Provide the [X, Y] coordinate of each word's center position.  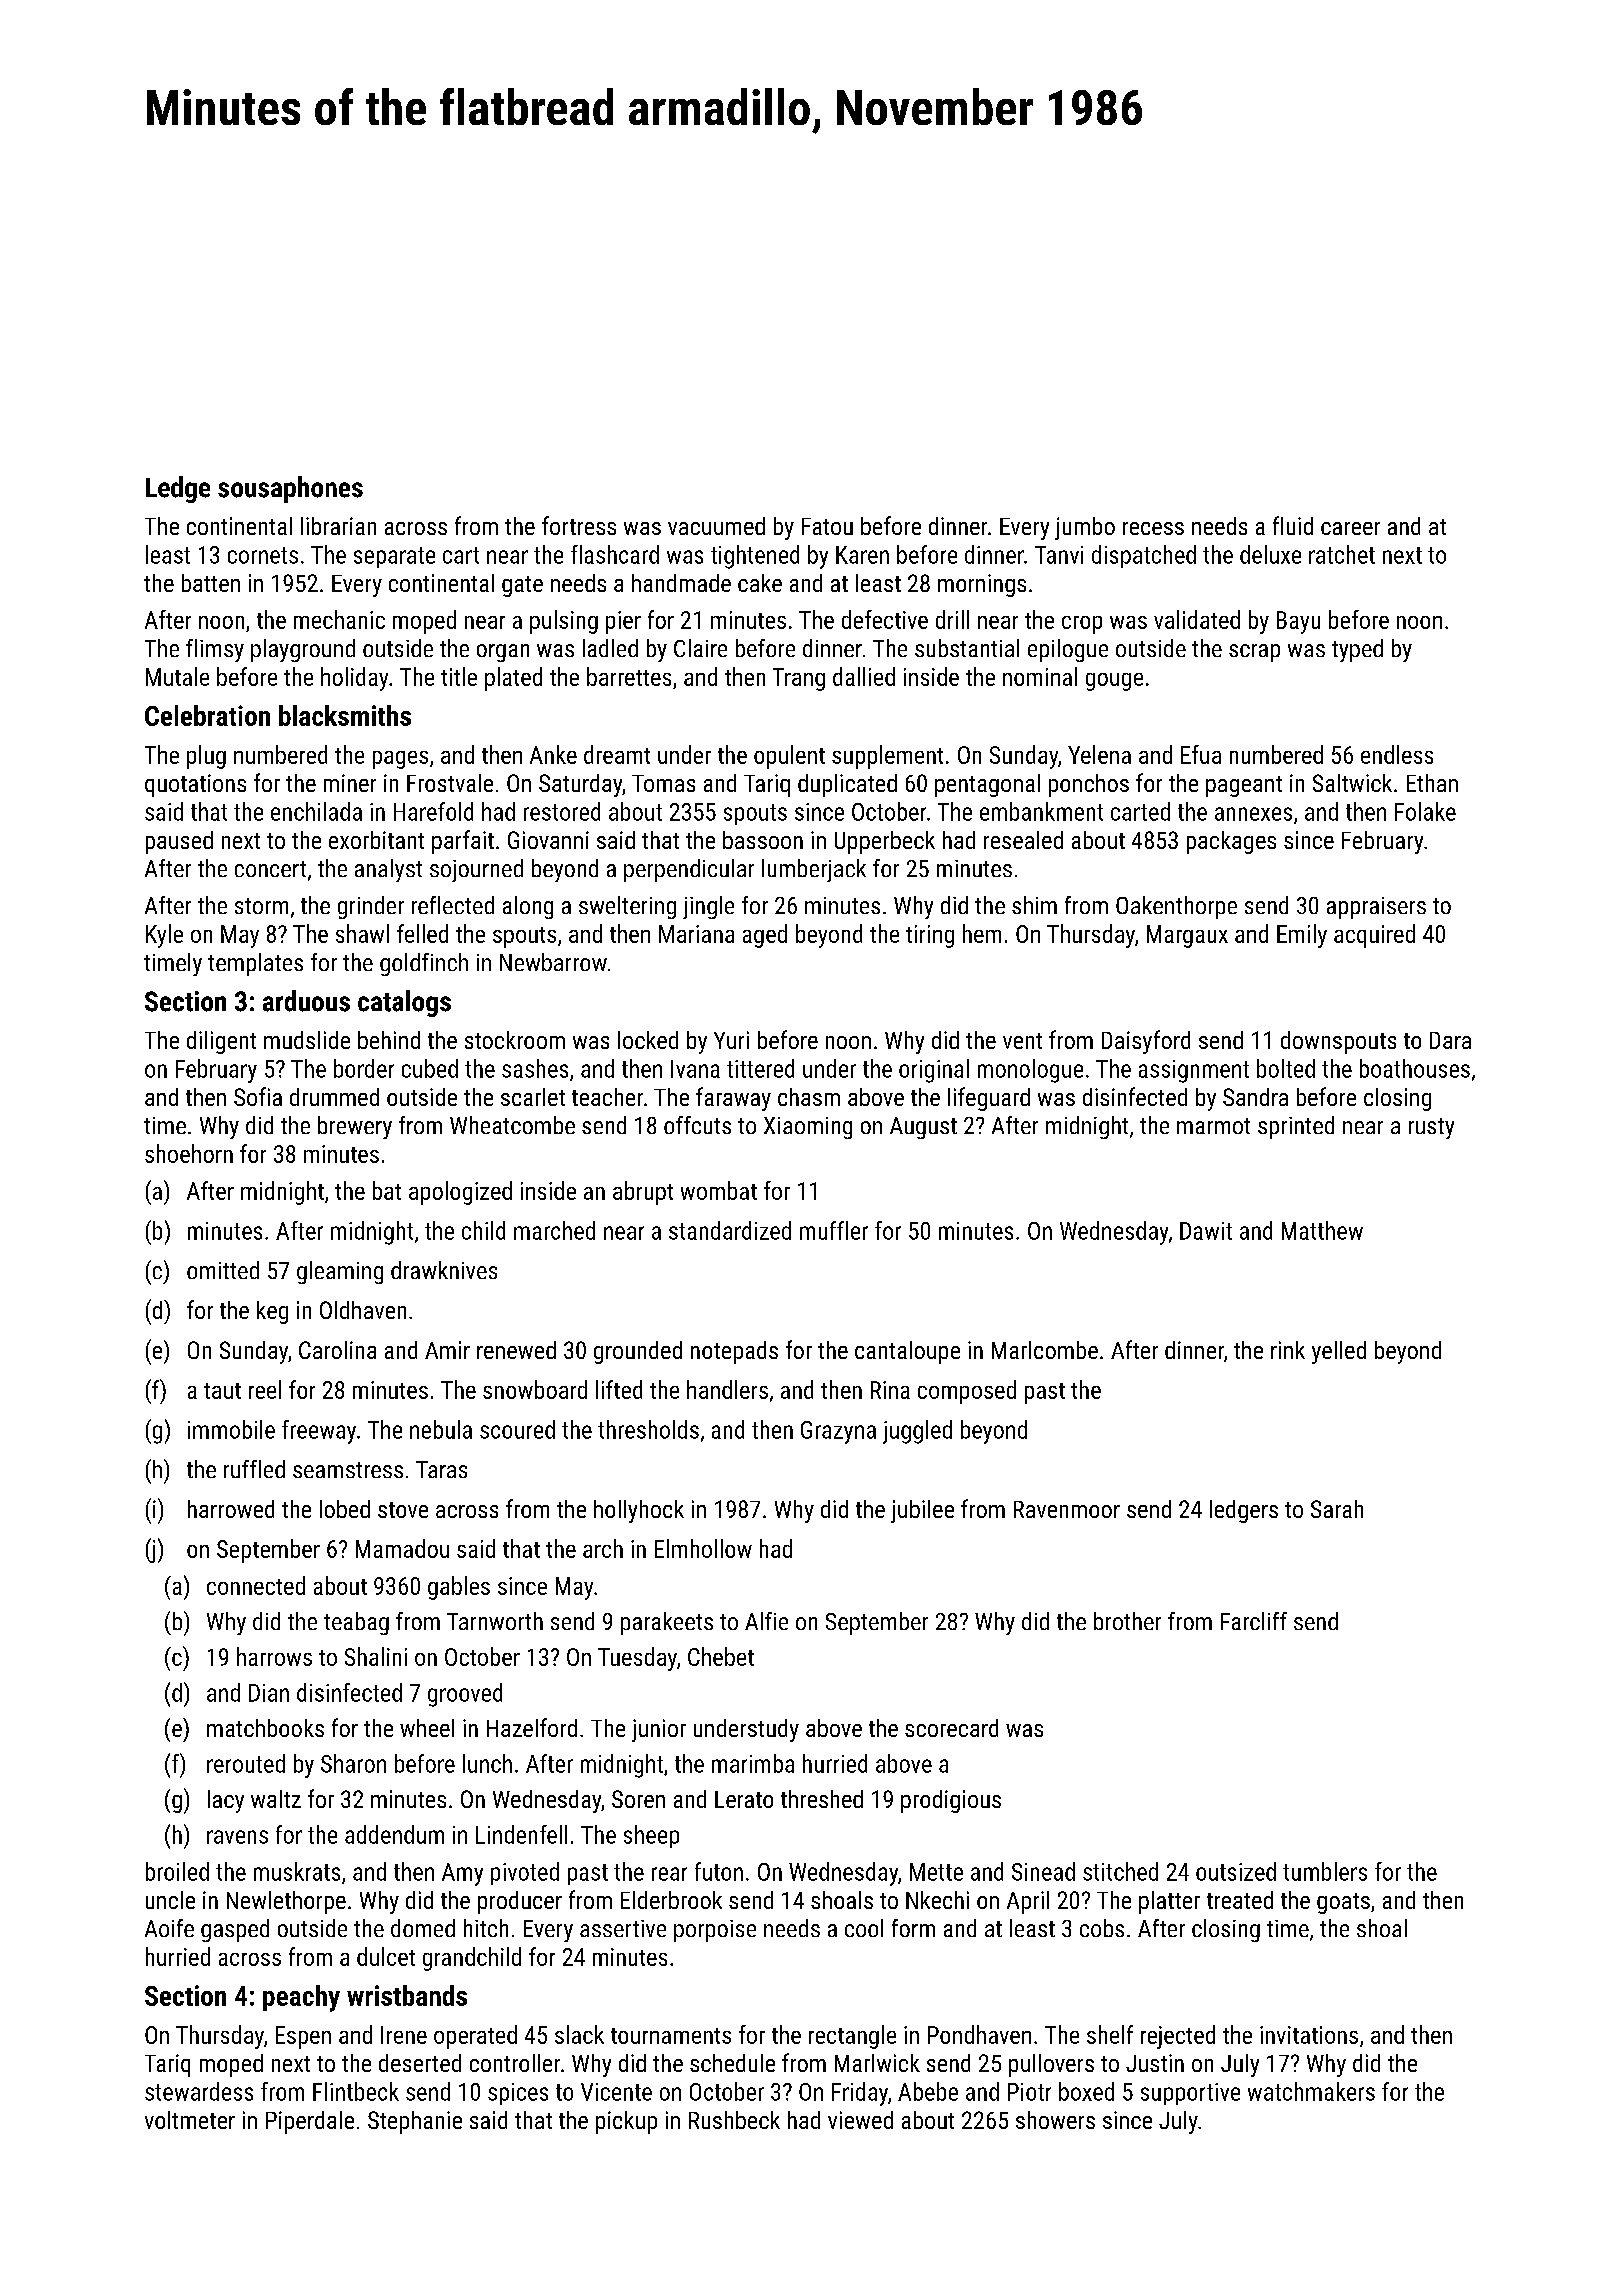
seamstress [348, 1470]
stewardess [199, 2091]
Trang [799, 679]
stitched [1120, 1871]
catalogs [404, 1003]
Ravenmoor [1067, 1509]
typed [1357, 650]
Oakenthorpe [1176, 907]
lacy [226, 1801]
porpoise [715, 1931]
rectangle [852, 2037]
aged [765, 936]
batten [211, 583]
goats [1343, 1903]
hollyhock [639, 1511]
